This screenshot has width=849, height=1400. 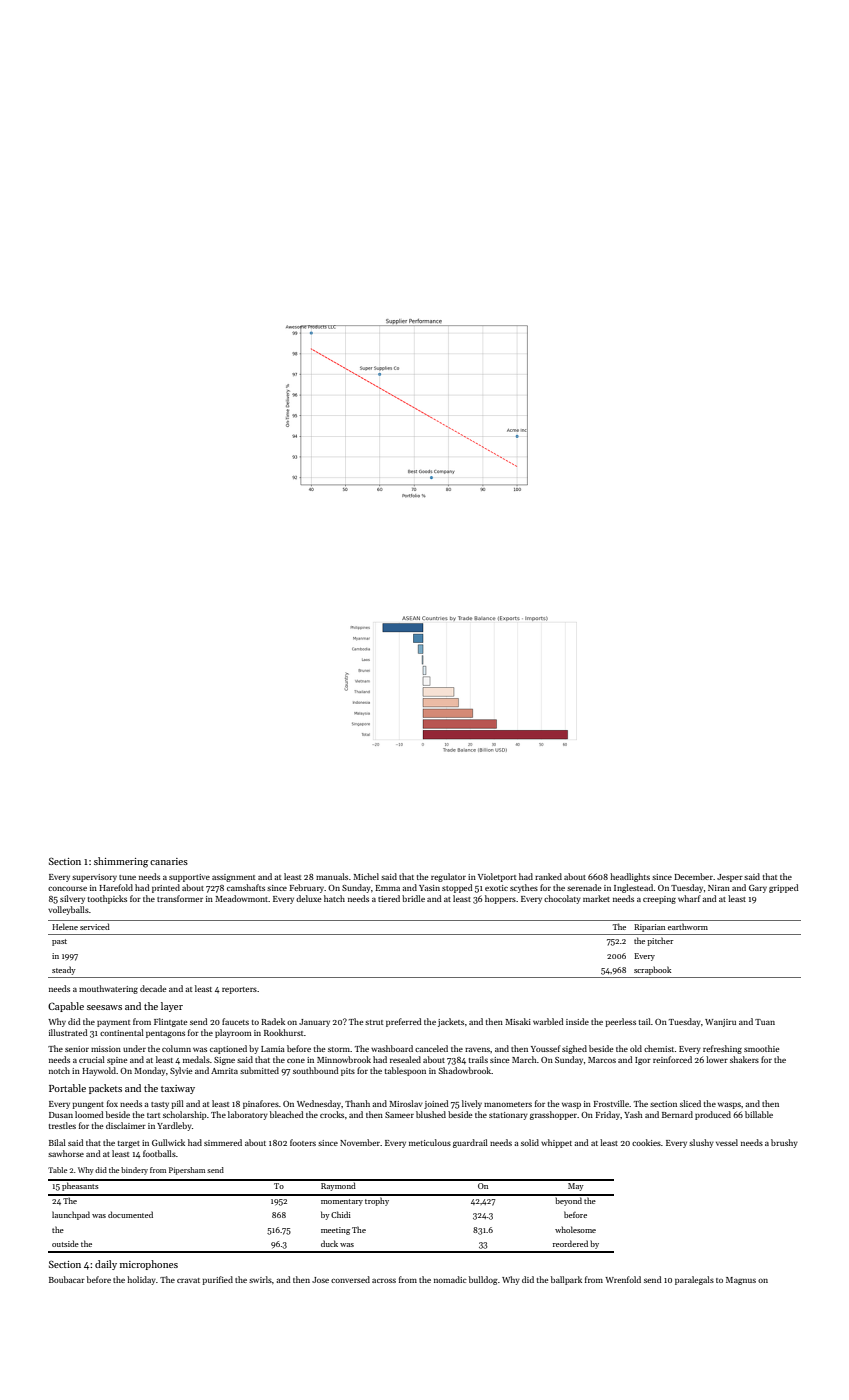 I want to click on cravat, so click(x=188, y=1280).
